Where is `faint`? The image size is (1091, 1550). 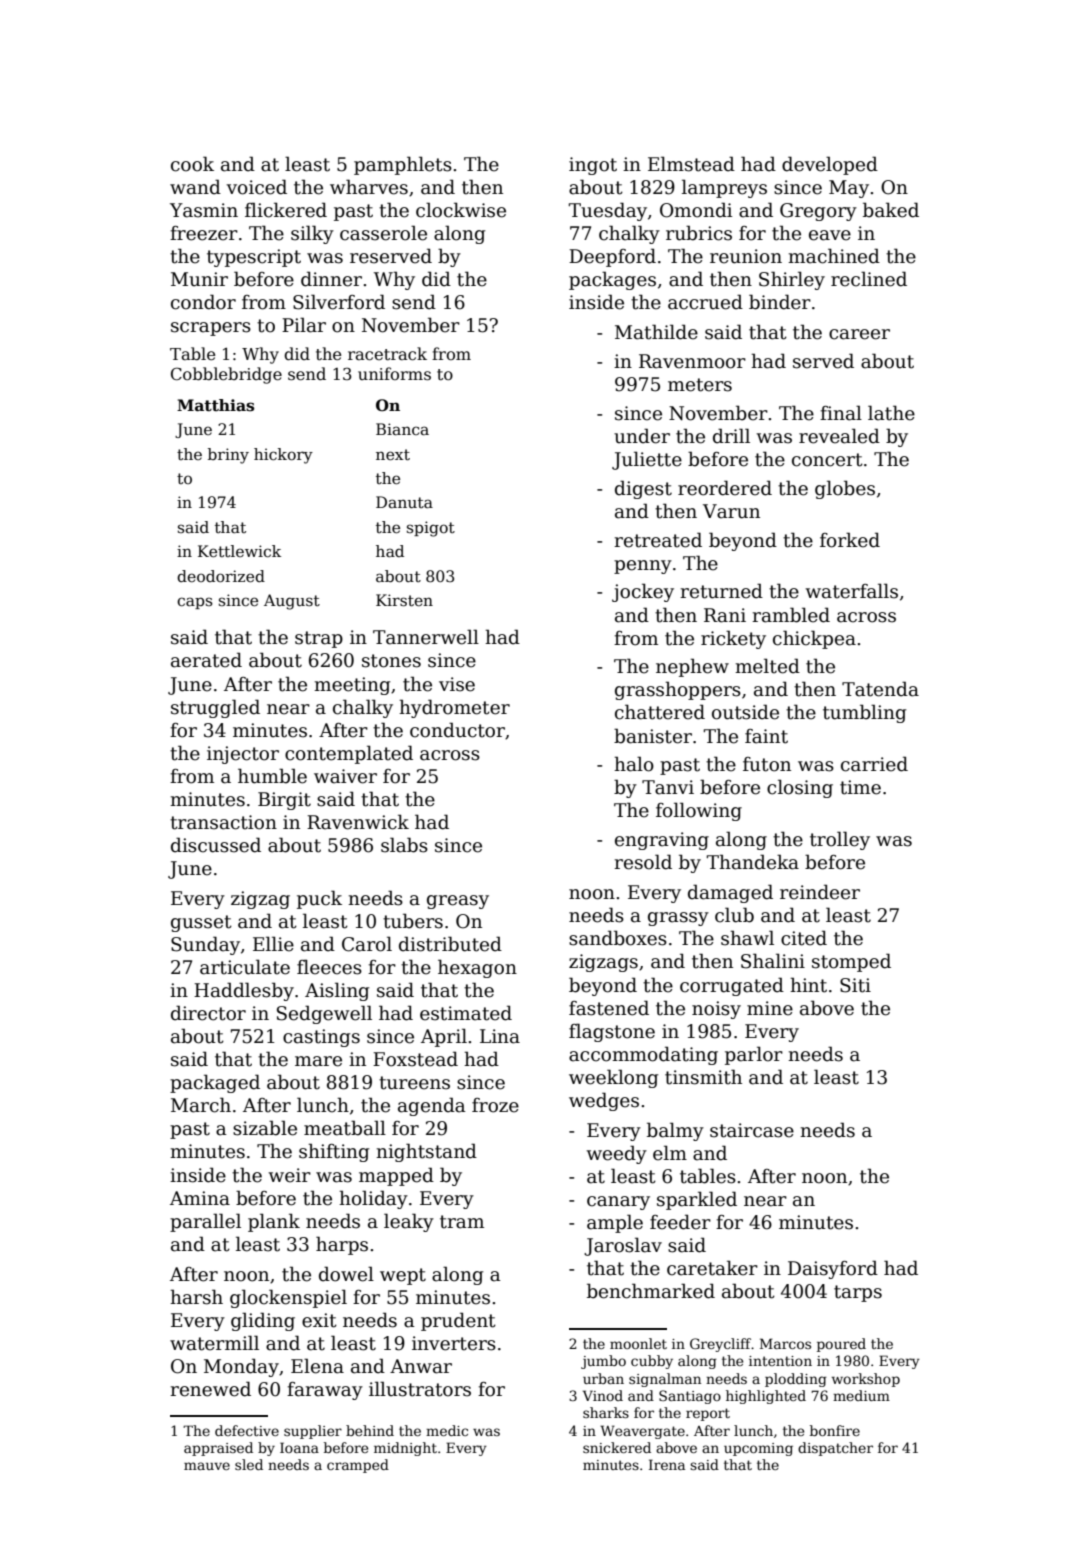
faint is located at coordinates (766, 736).
